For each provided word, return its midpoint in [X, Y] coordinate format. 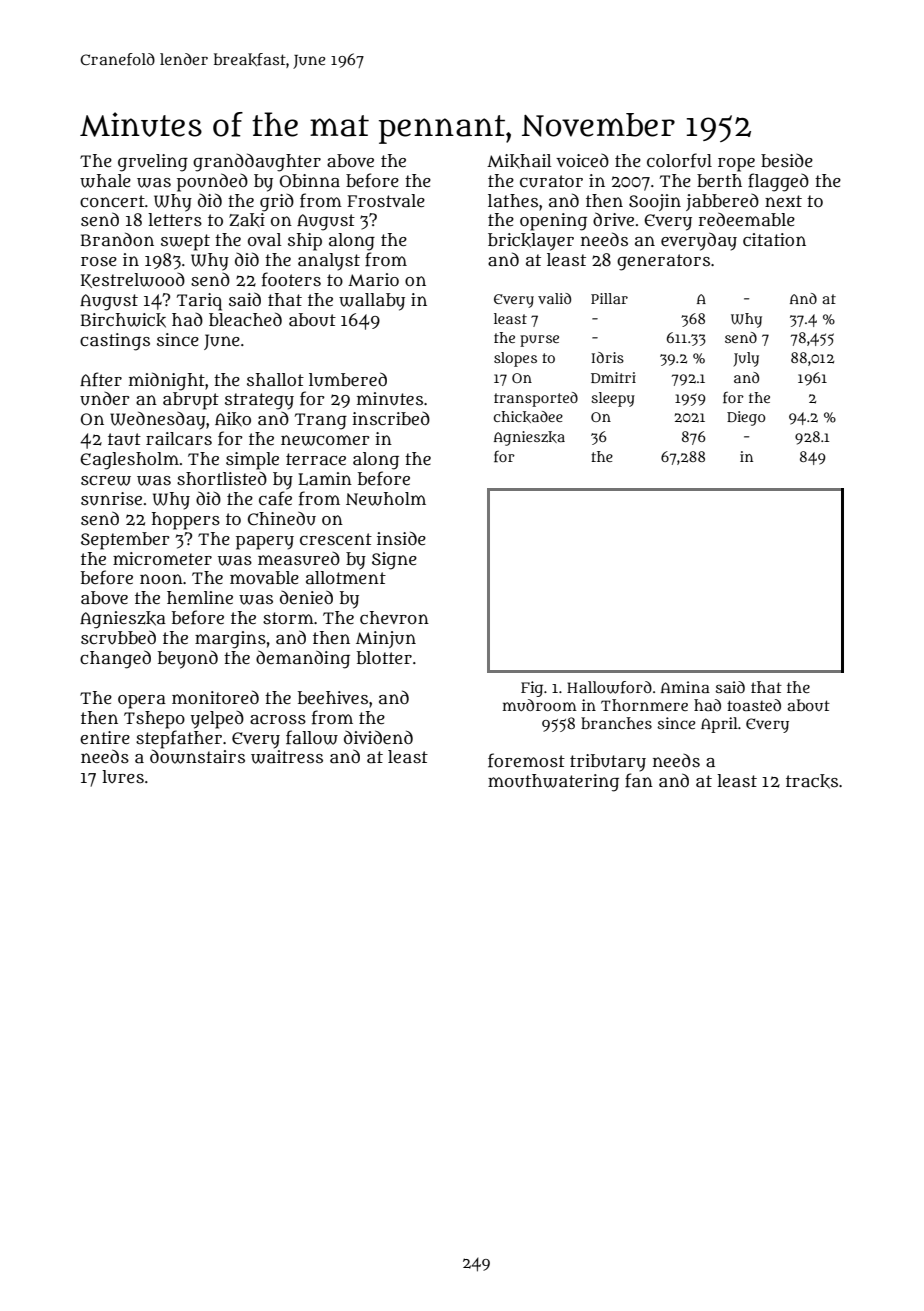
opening [553, 222]
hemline [200, 597]
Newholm [386, 499]
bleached [245, 319]
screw [106, 481]
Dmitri [613, 377]
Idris [608, 357]
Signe [394, 561]
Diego [746, 418]
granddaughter [257, 162]
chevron [394, 617]
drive [613, 219]
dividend [378, 737]
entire [105, 737]
